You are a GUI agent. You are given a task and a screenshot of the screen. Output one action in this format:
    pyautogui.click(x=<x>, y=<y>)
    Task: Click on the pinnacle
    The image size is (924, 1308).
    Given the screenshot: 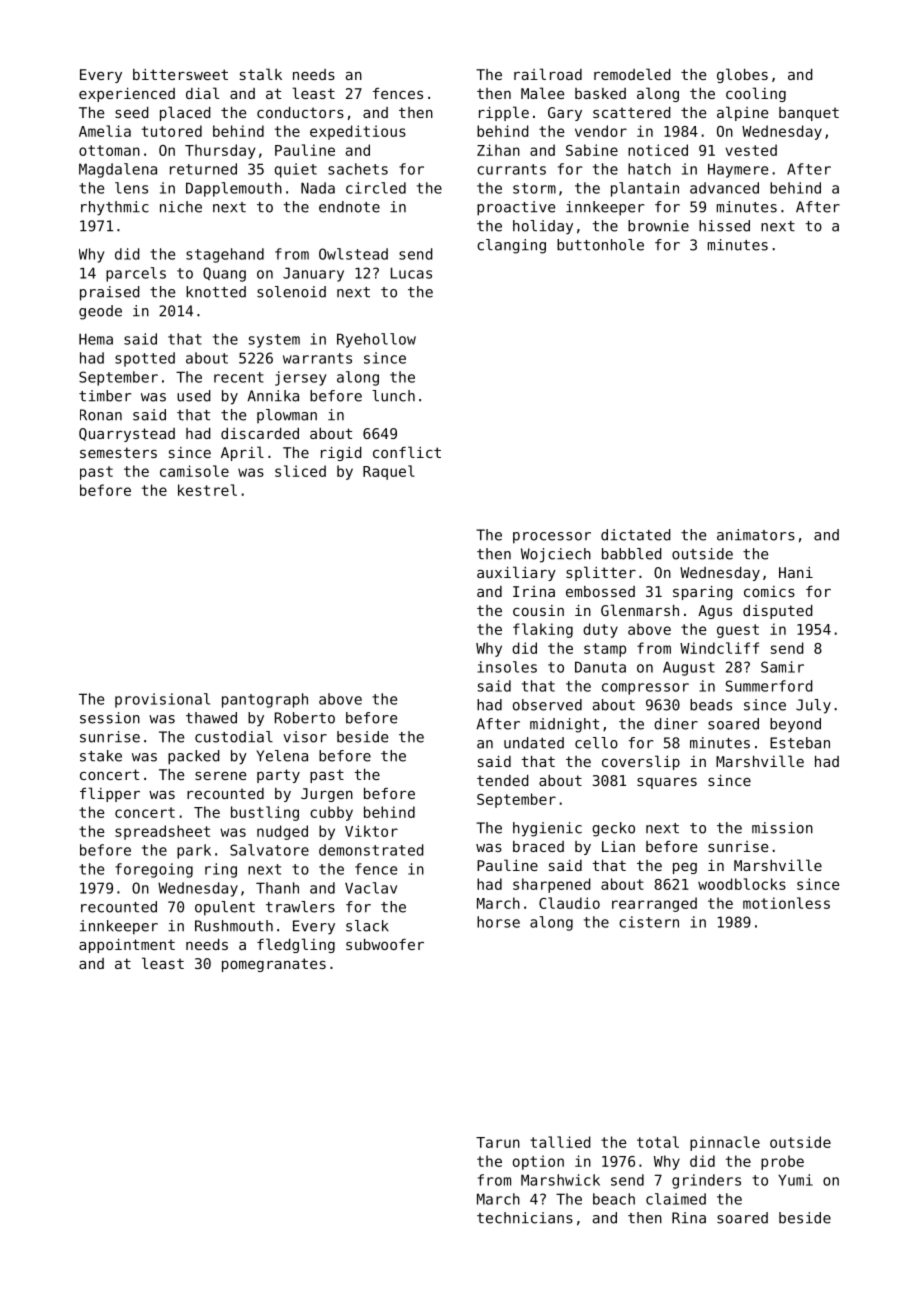 What is the action you would take?
    pyautogui.click(x=725, y=1143)
